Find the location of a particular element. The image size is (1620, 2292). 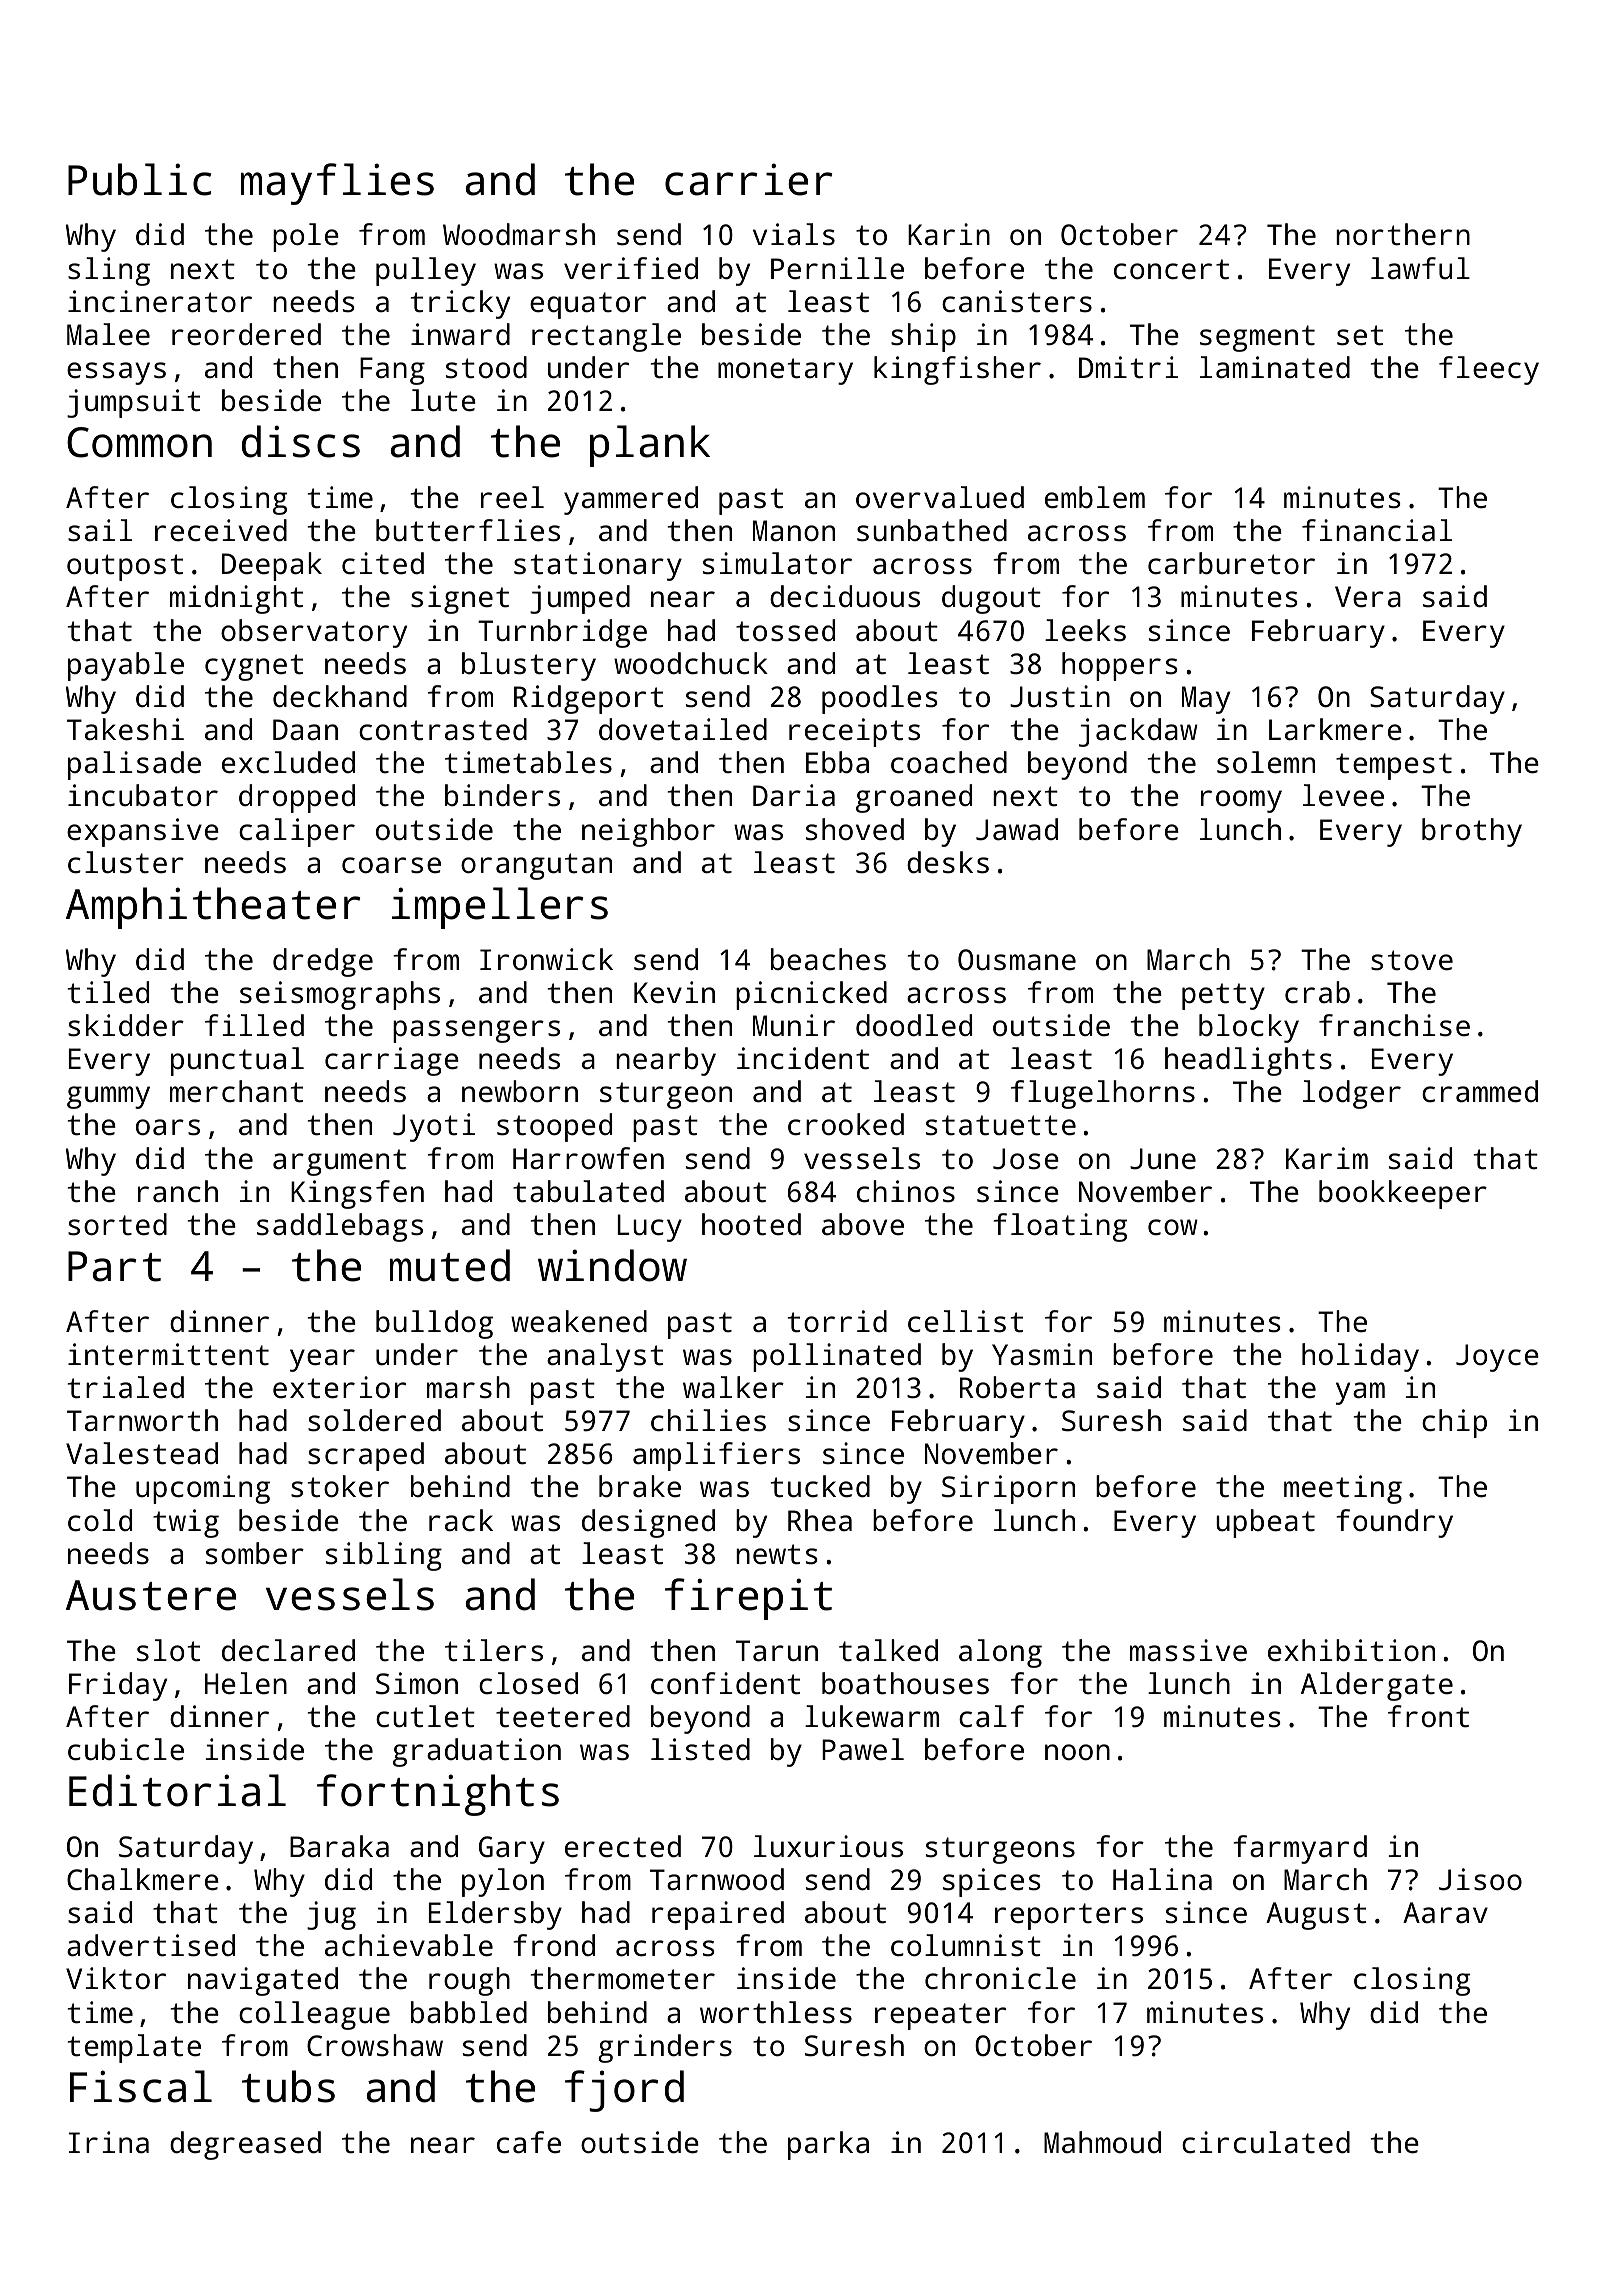

massive is located at coordinates (1188, 1650).
